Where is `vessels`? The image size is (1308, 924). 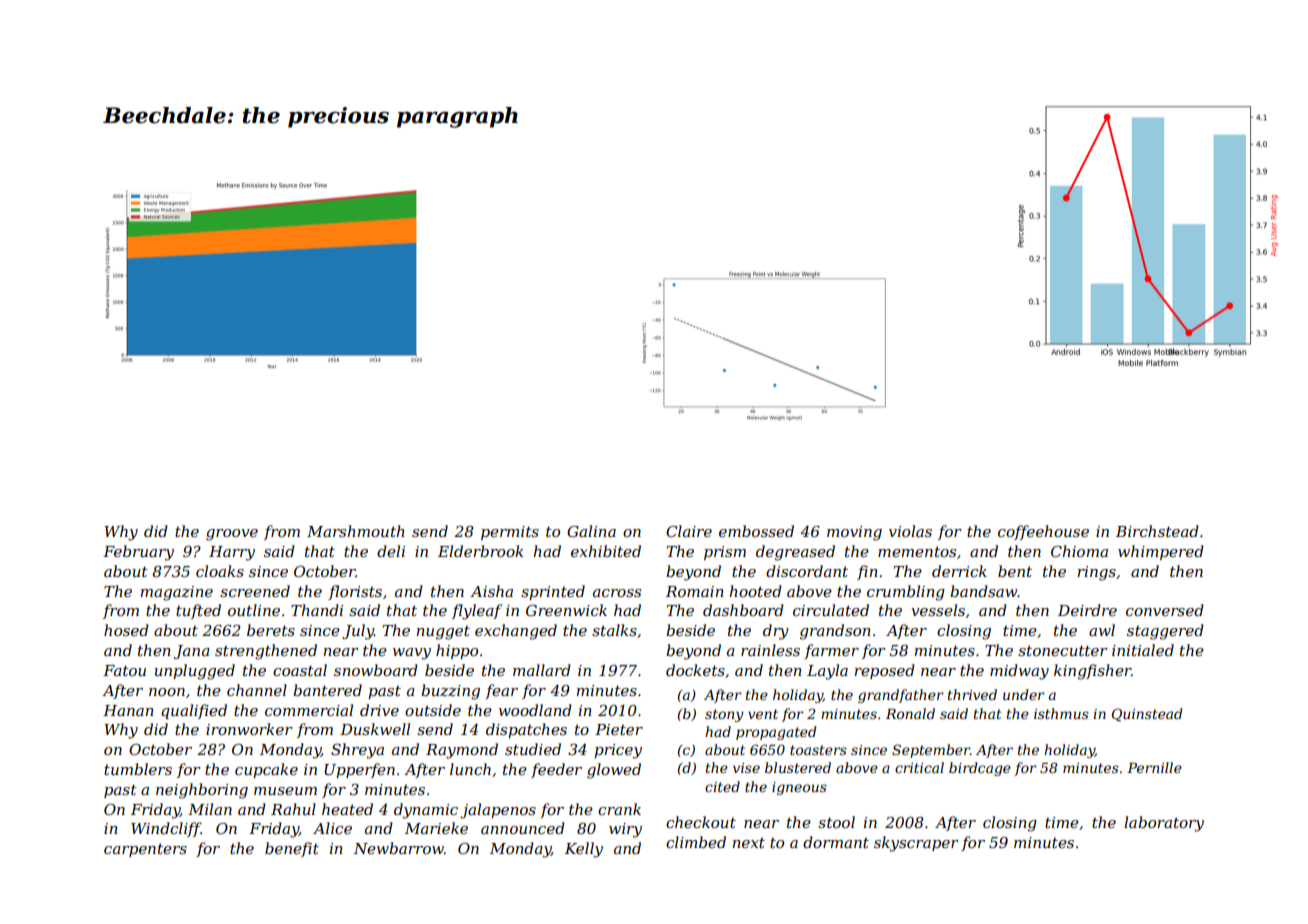
vessels is located at coordinates (938, 610).
